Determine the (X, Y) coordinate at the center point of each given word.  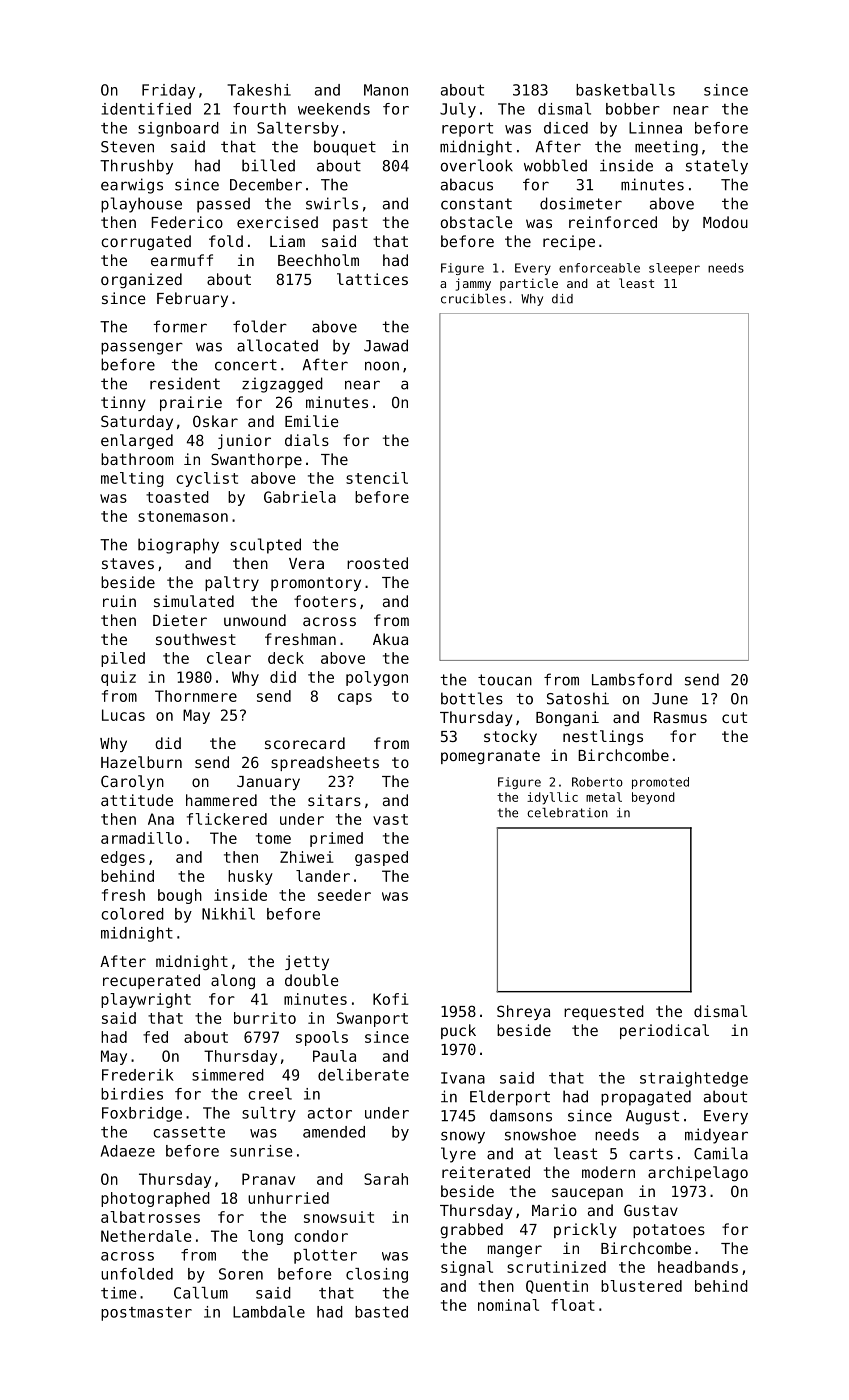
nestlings (603, 738)
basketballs (625, 90)
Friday (168, 91)
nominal (508, 1305)
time (118, 1293)
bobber (633, 109)
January (268, 783)
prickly (585, 1230)
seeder (344, 895)
